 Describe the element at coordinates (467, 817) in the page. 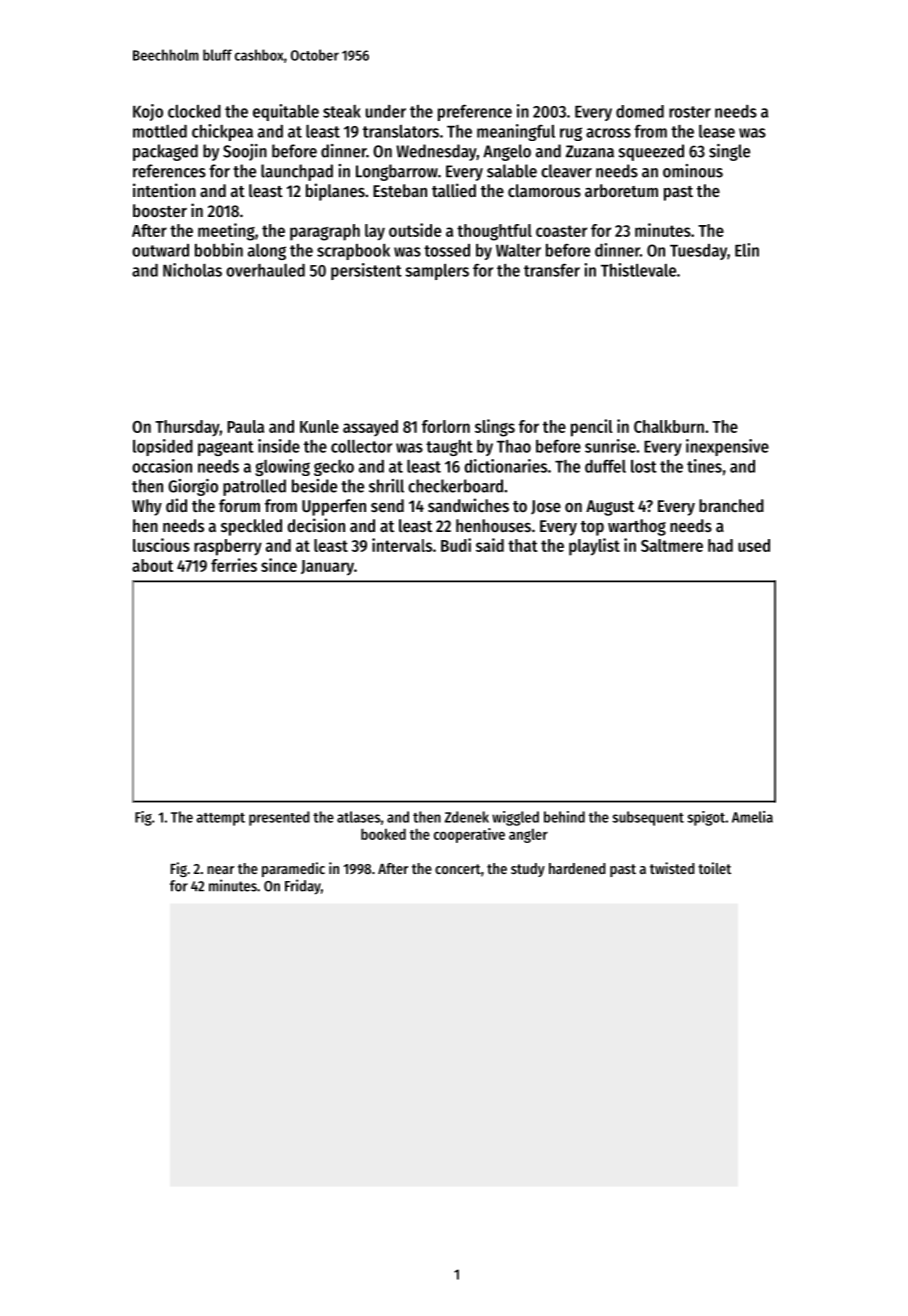

I see `Zdenek` at that location.
